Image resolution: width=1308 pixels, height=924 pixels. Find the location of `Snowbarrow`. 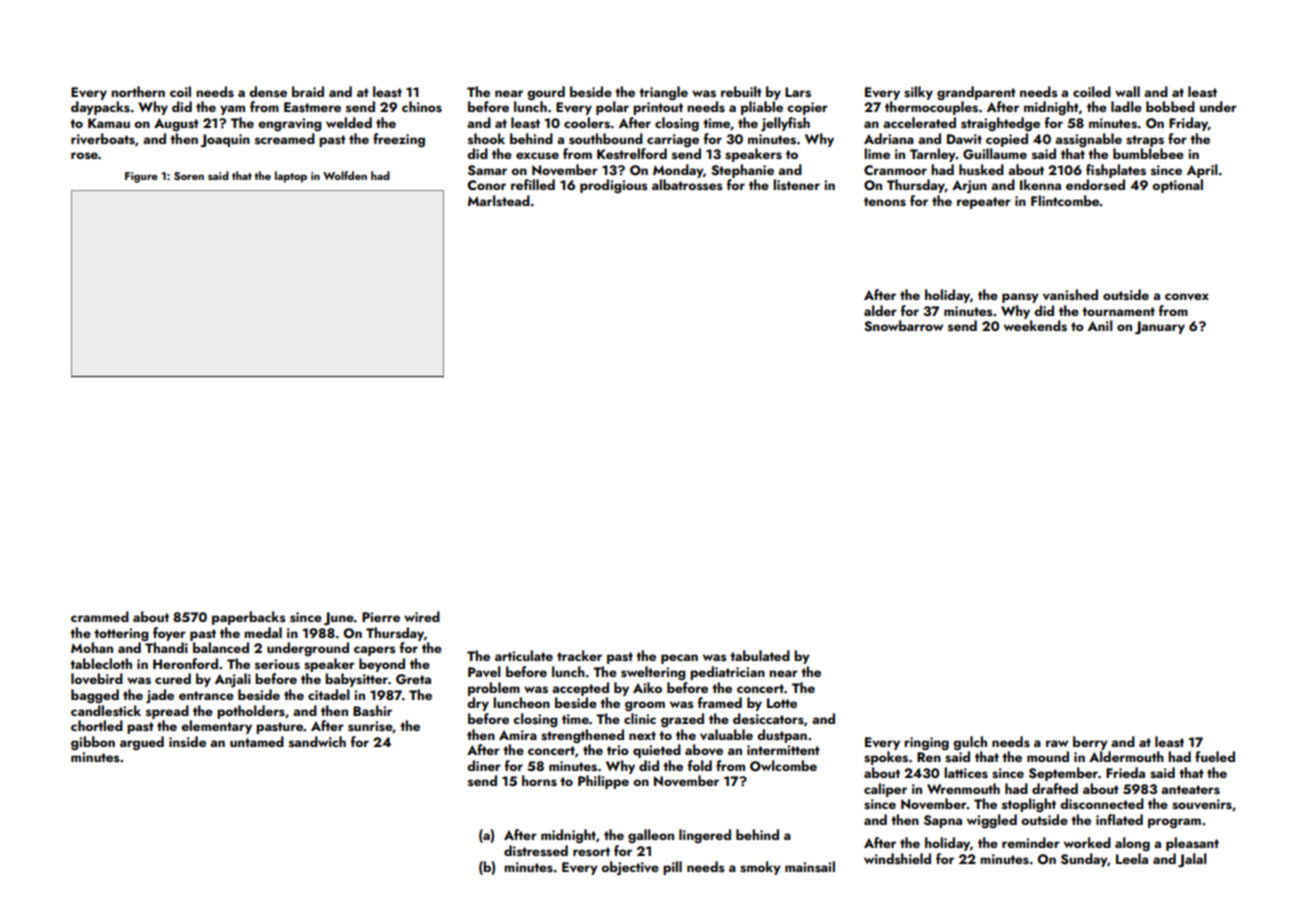

Snowbarrow is located at coordinates (903, 326).
